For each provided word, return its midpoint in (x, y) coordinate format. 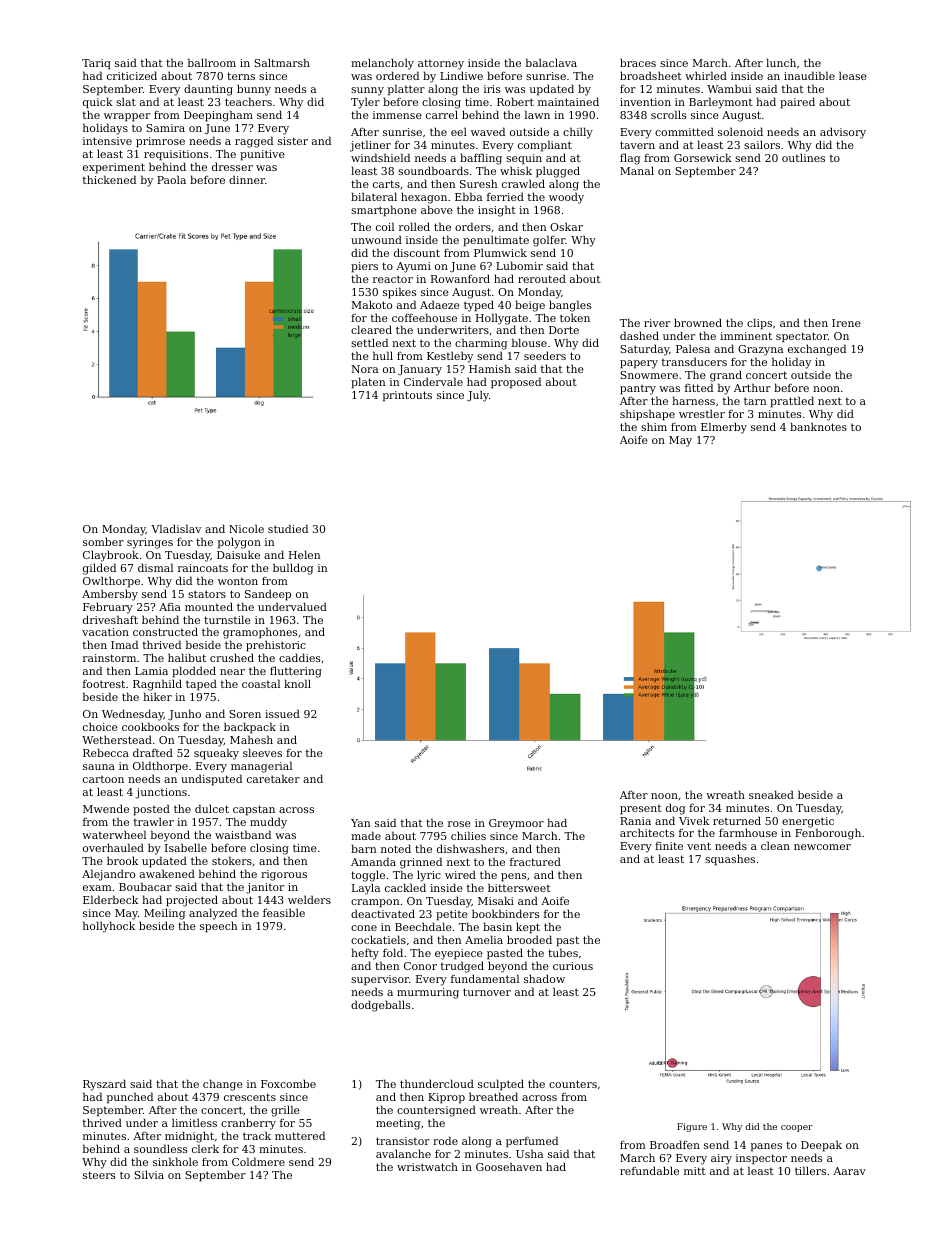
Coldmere (258, 1161)
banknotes (818, 426)
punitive (262, 155)
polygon (239, 543)
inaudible (809, 75)
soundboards (433, 170)
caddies (299, 657)
